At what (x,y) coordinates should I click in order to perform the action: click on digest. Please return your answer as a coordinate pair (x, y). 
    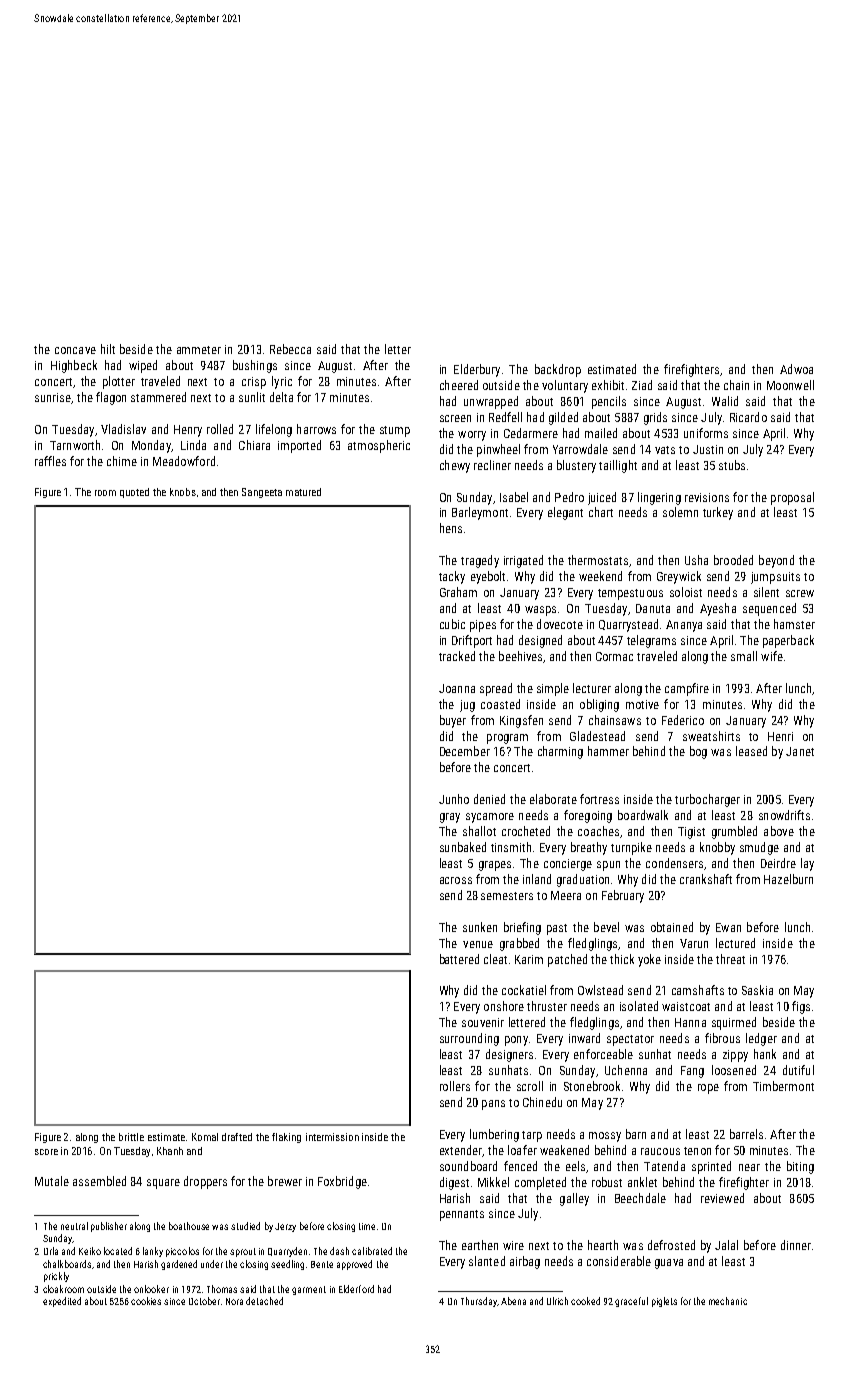
    Looking at the image, I should click on (454, 1183).
